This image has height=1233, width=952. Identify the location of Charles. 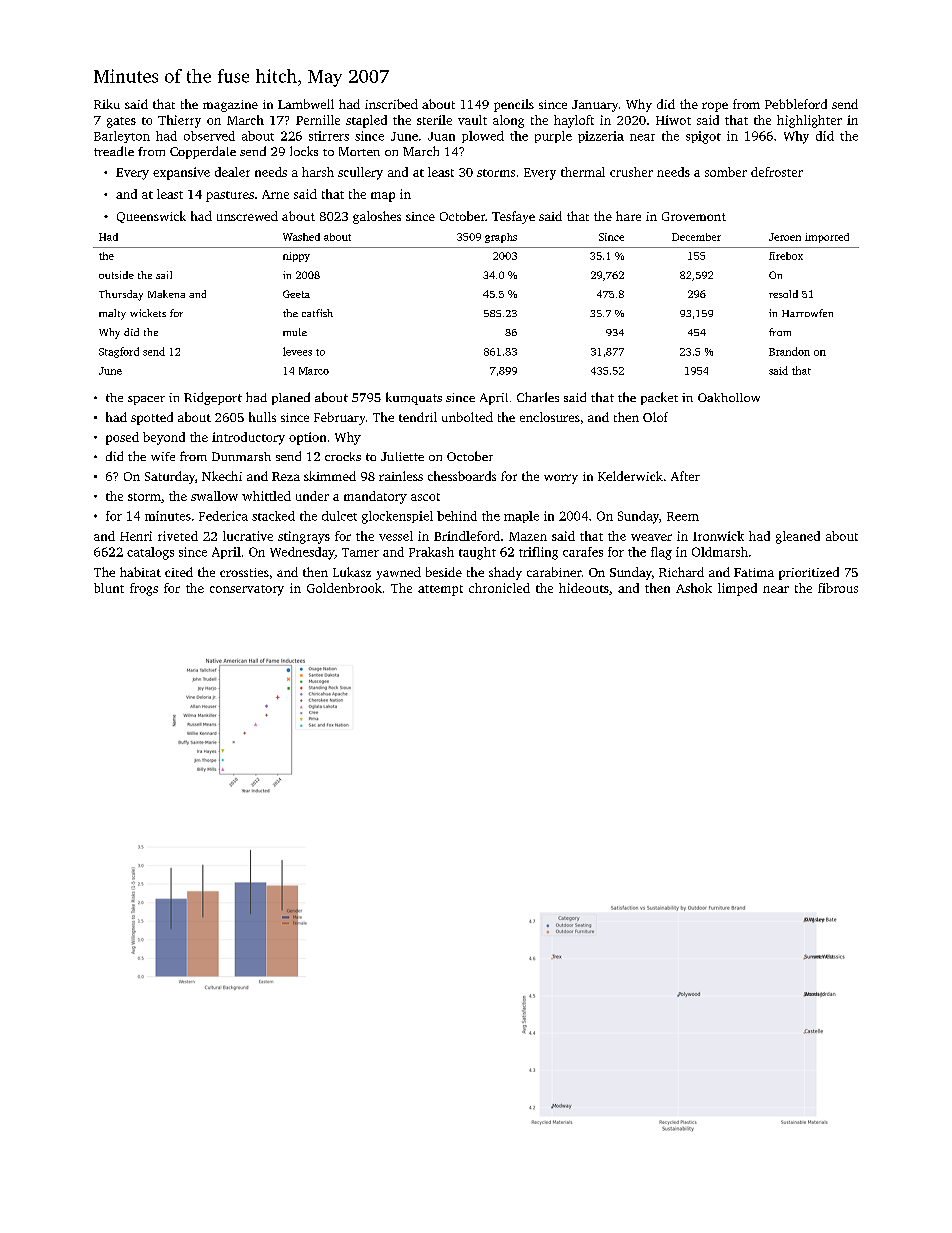
(538, 397).
